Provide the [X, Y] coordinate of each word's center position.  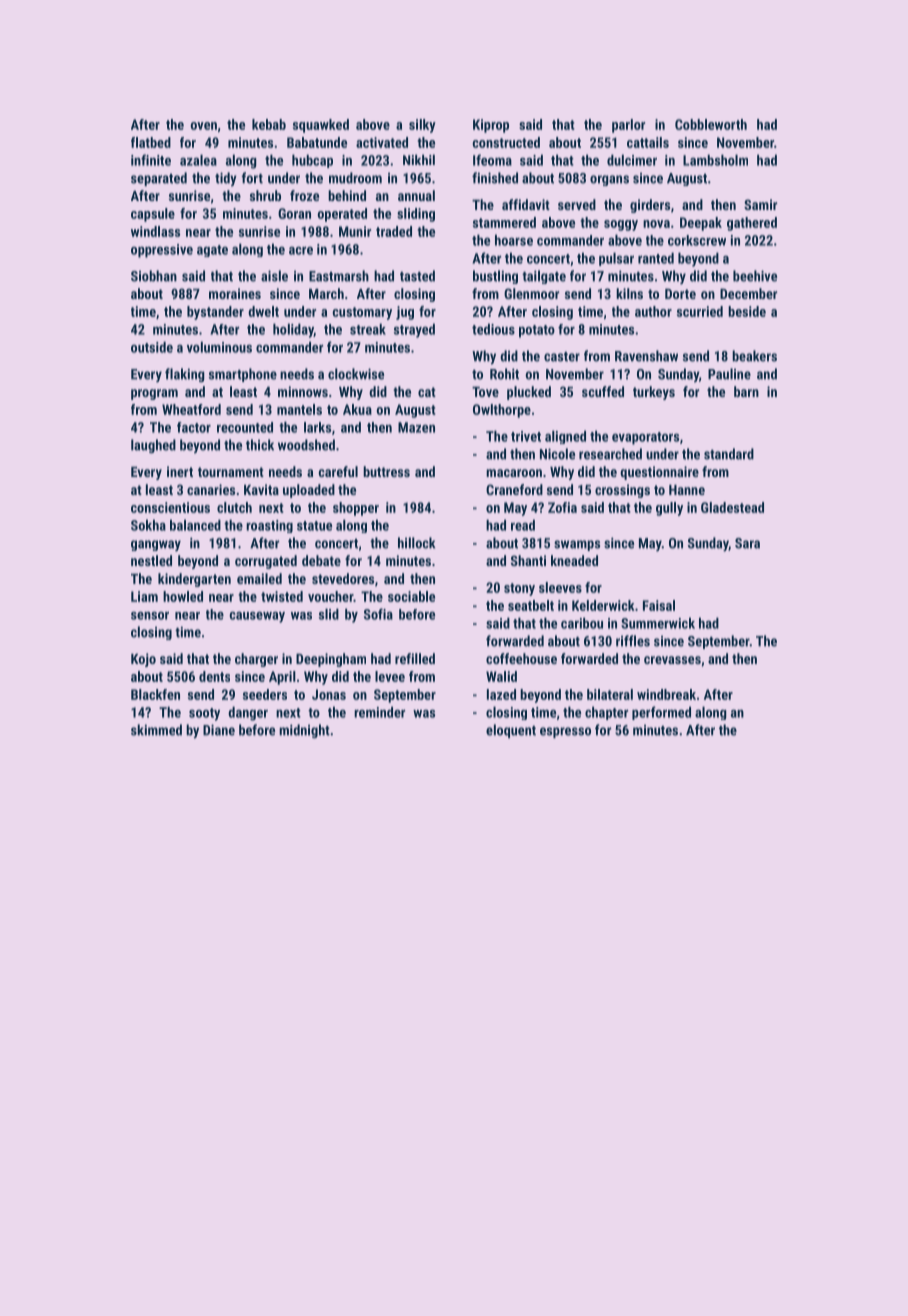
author [653, 311]
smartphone [243, 375]
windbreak [666, 694]
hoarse [514, 240]
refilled [415, 658]
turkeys [654, 393]
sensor [150, 616]
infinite [151, 160]
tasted [417, 276]
